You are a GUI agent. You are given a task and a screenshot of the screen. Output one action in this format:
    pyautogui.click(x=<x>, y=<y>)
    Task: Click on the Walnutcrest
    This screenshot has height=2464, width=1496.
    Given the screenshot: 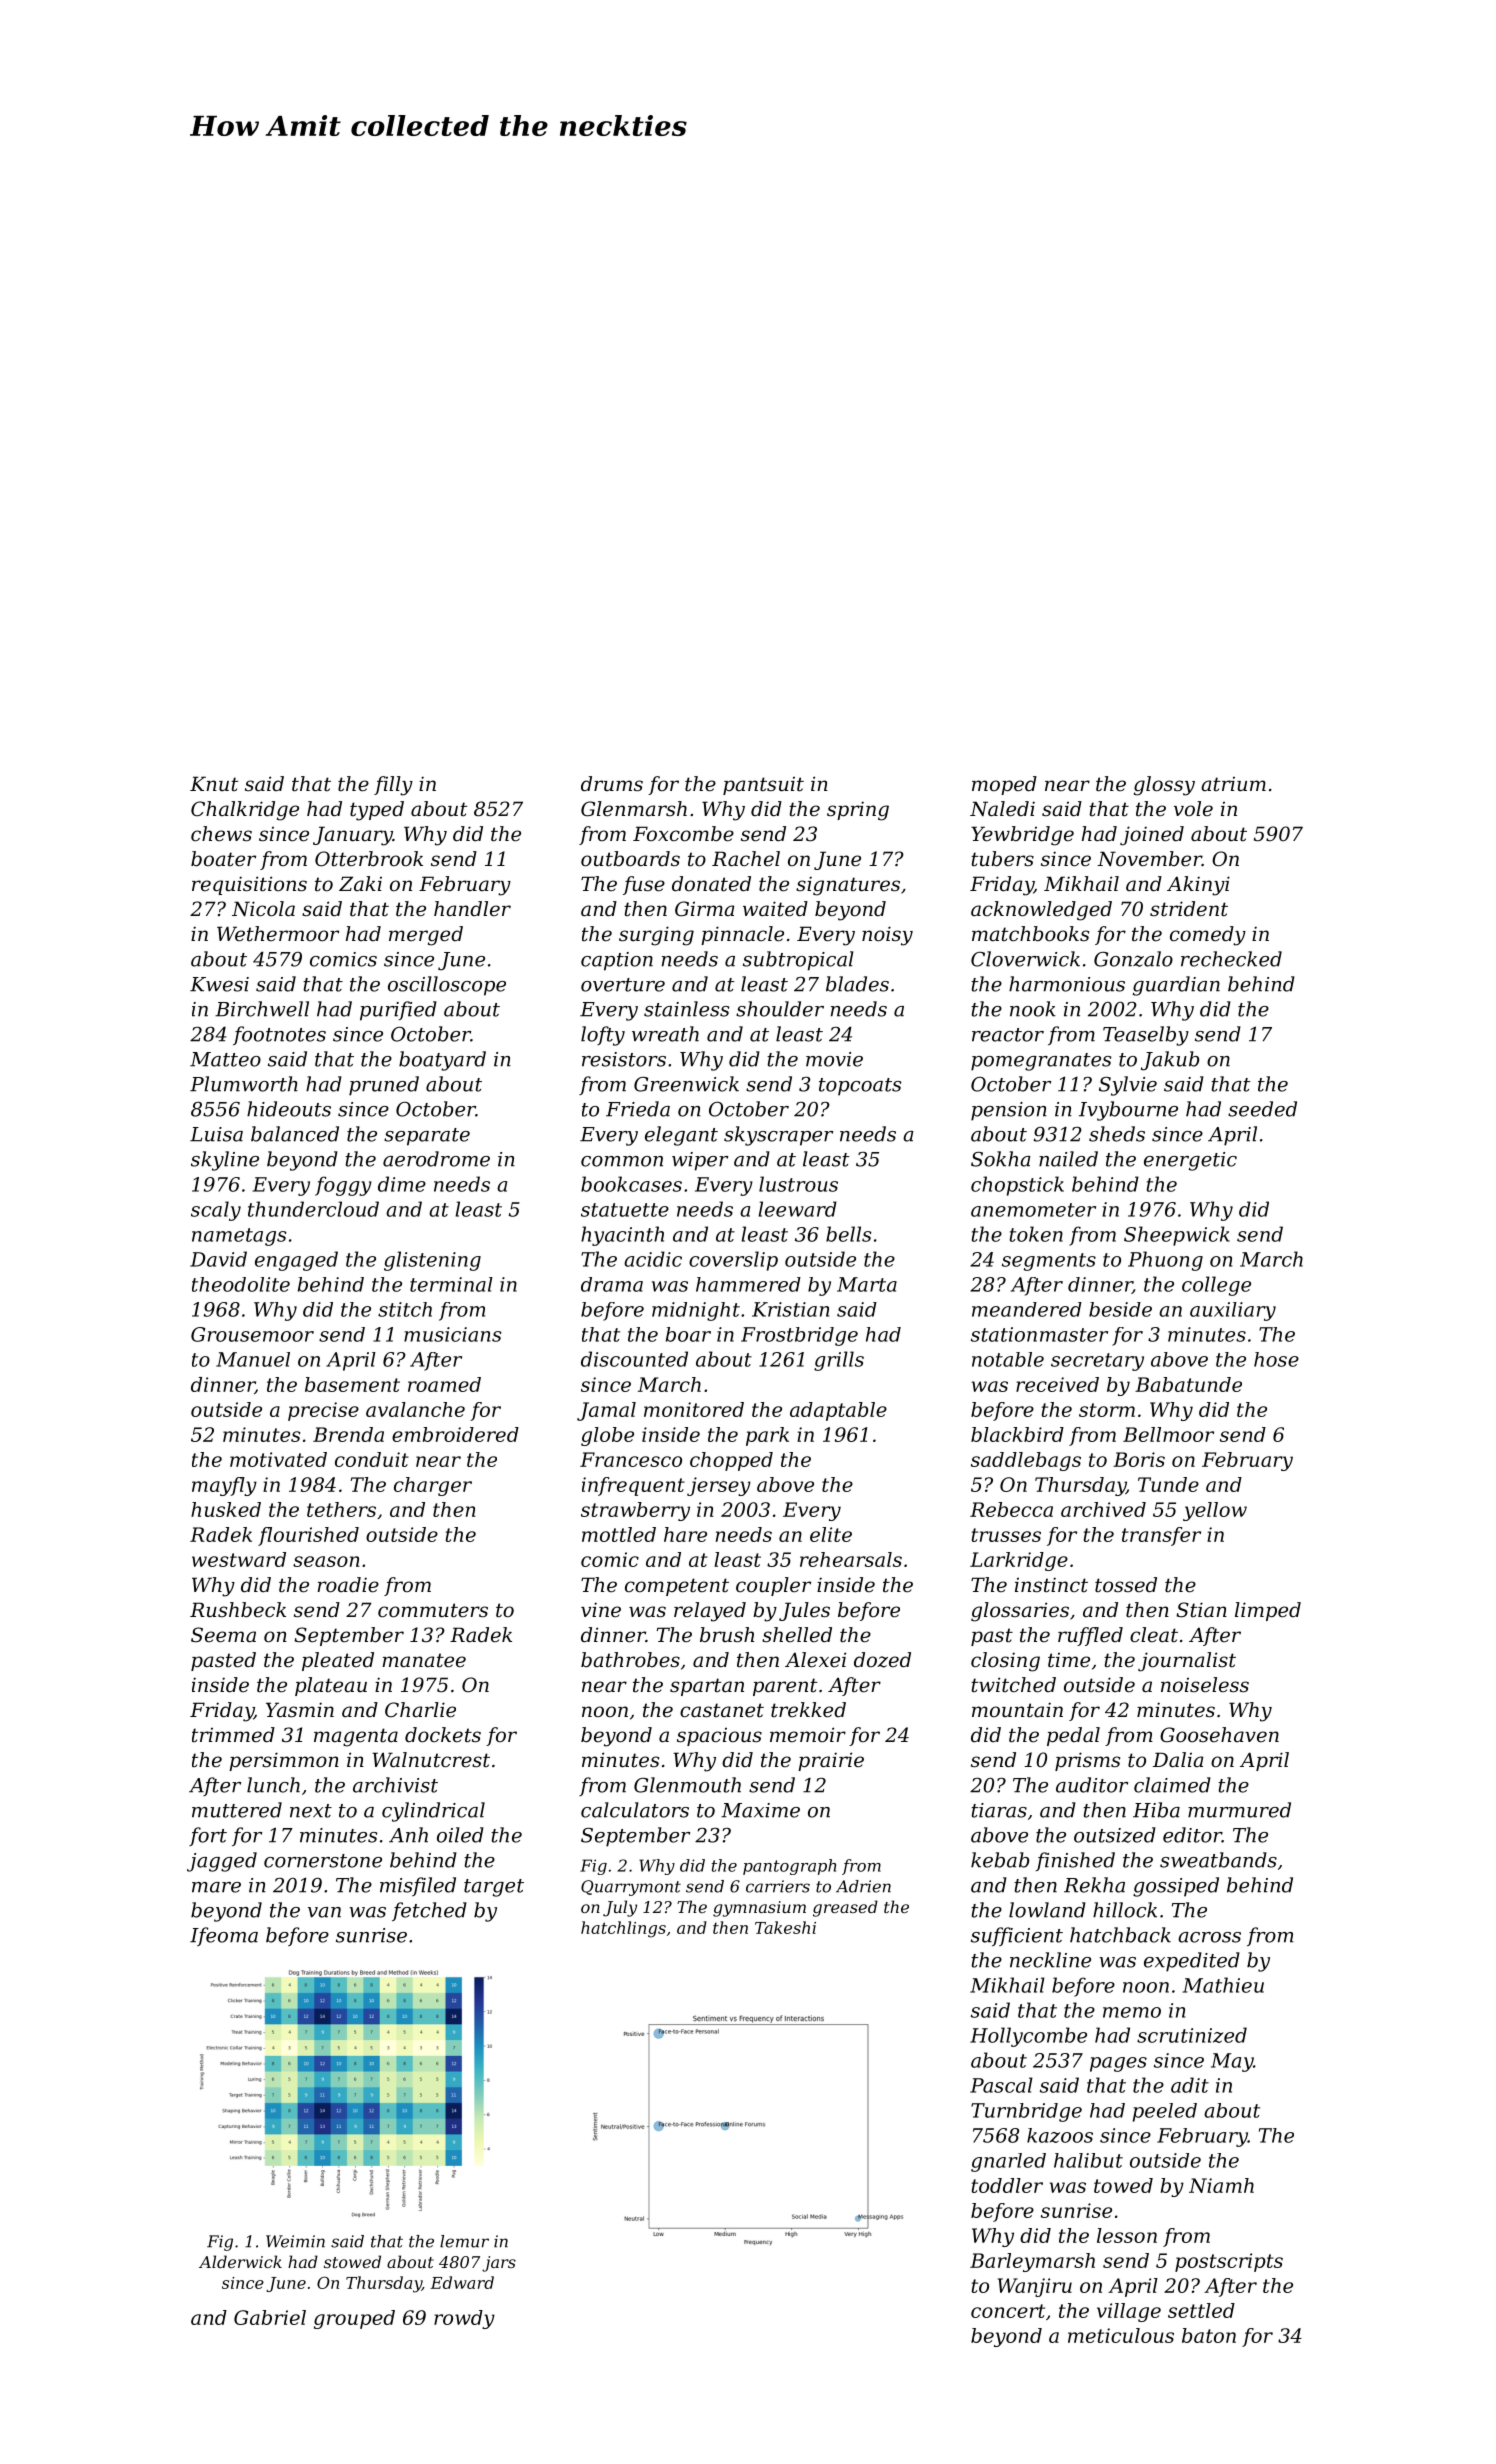 What is the action you would take?
    pyautogui.click(x=431, y=1760)
